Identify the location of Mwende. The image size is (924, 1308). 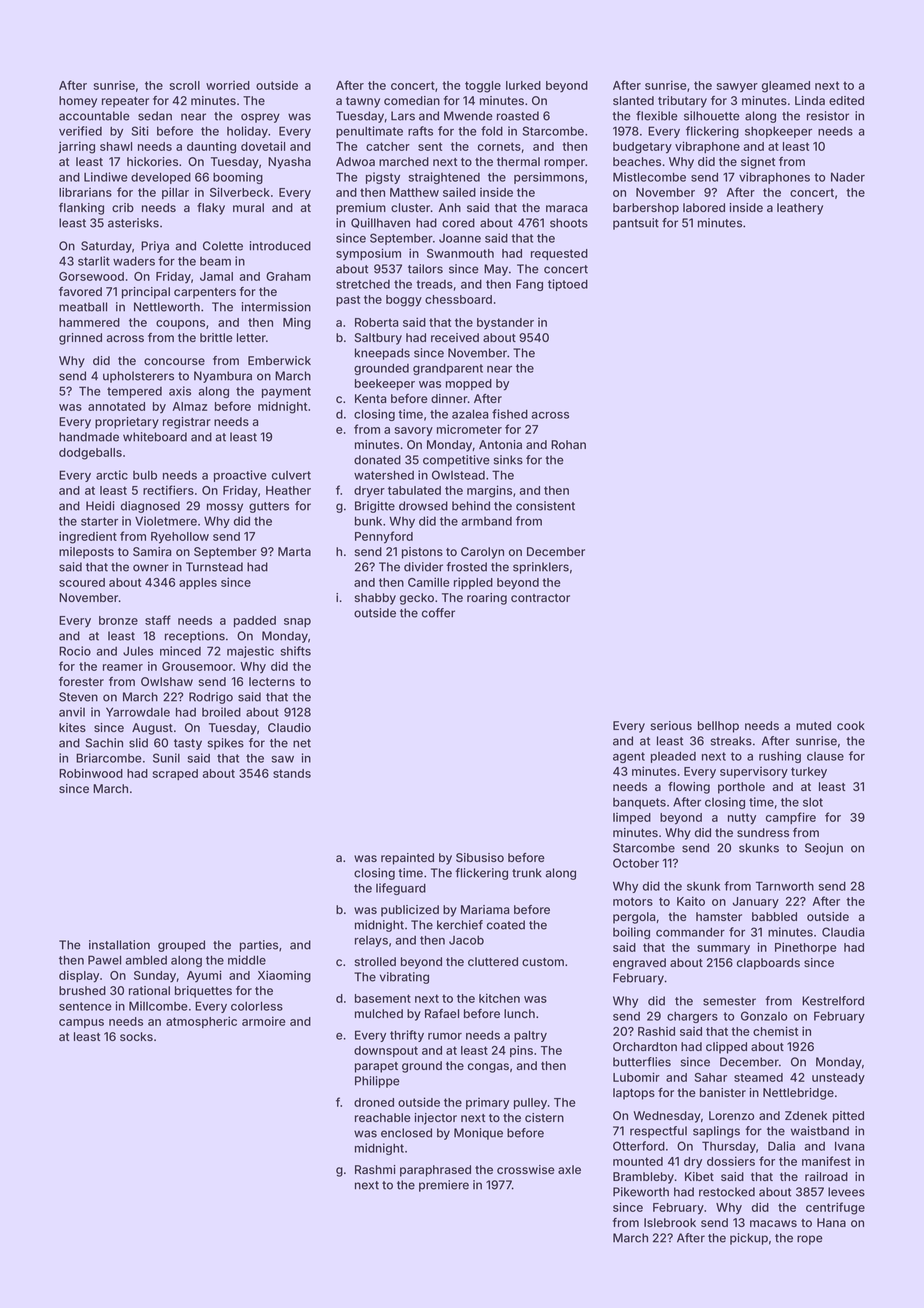
(468, 116).
